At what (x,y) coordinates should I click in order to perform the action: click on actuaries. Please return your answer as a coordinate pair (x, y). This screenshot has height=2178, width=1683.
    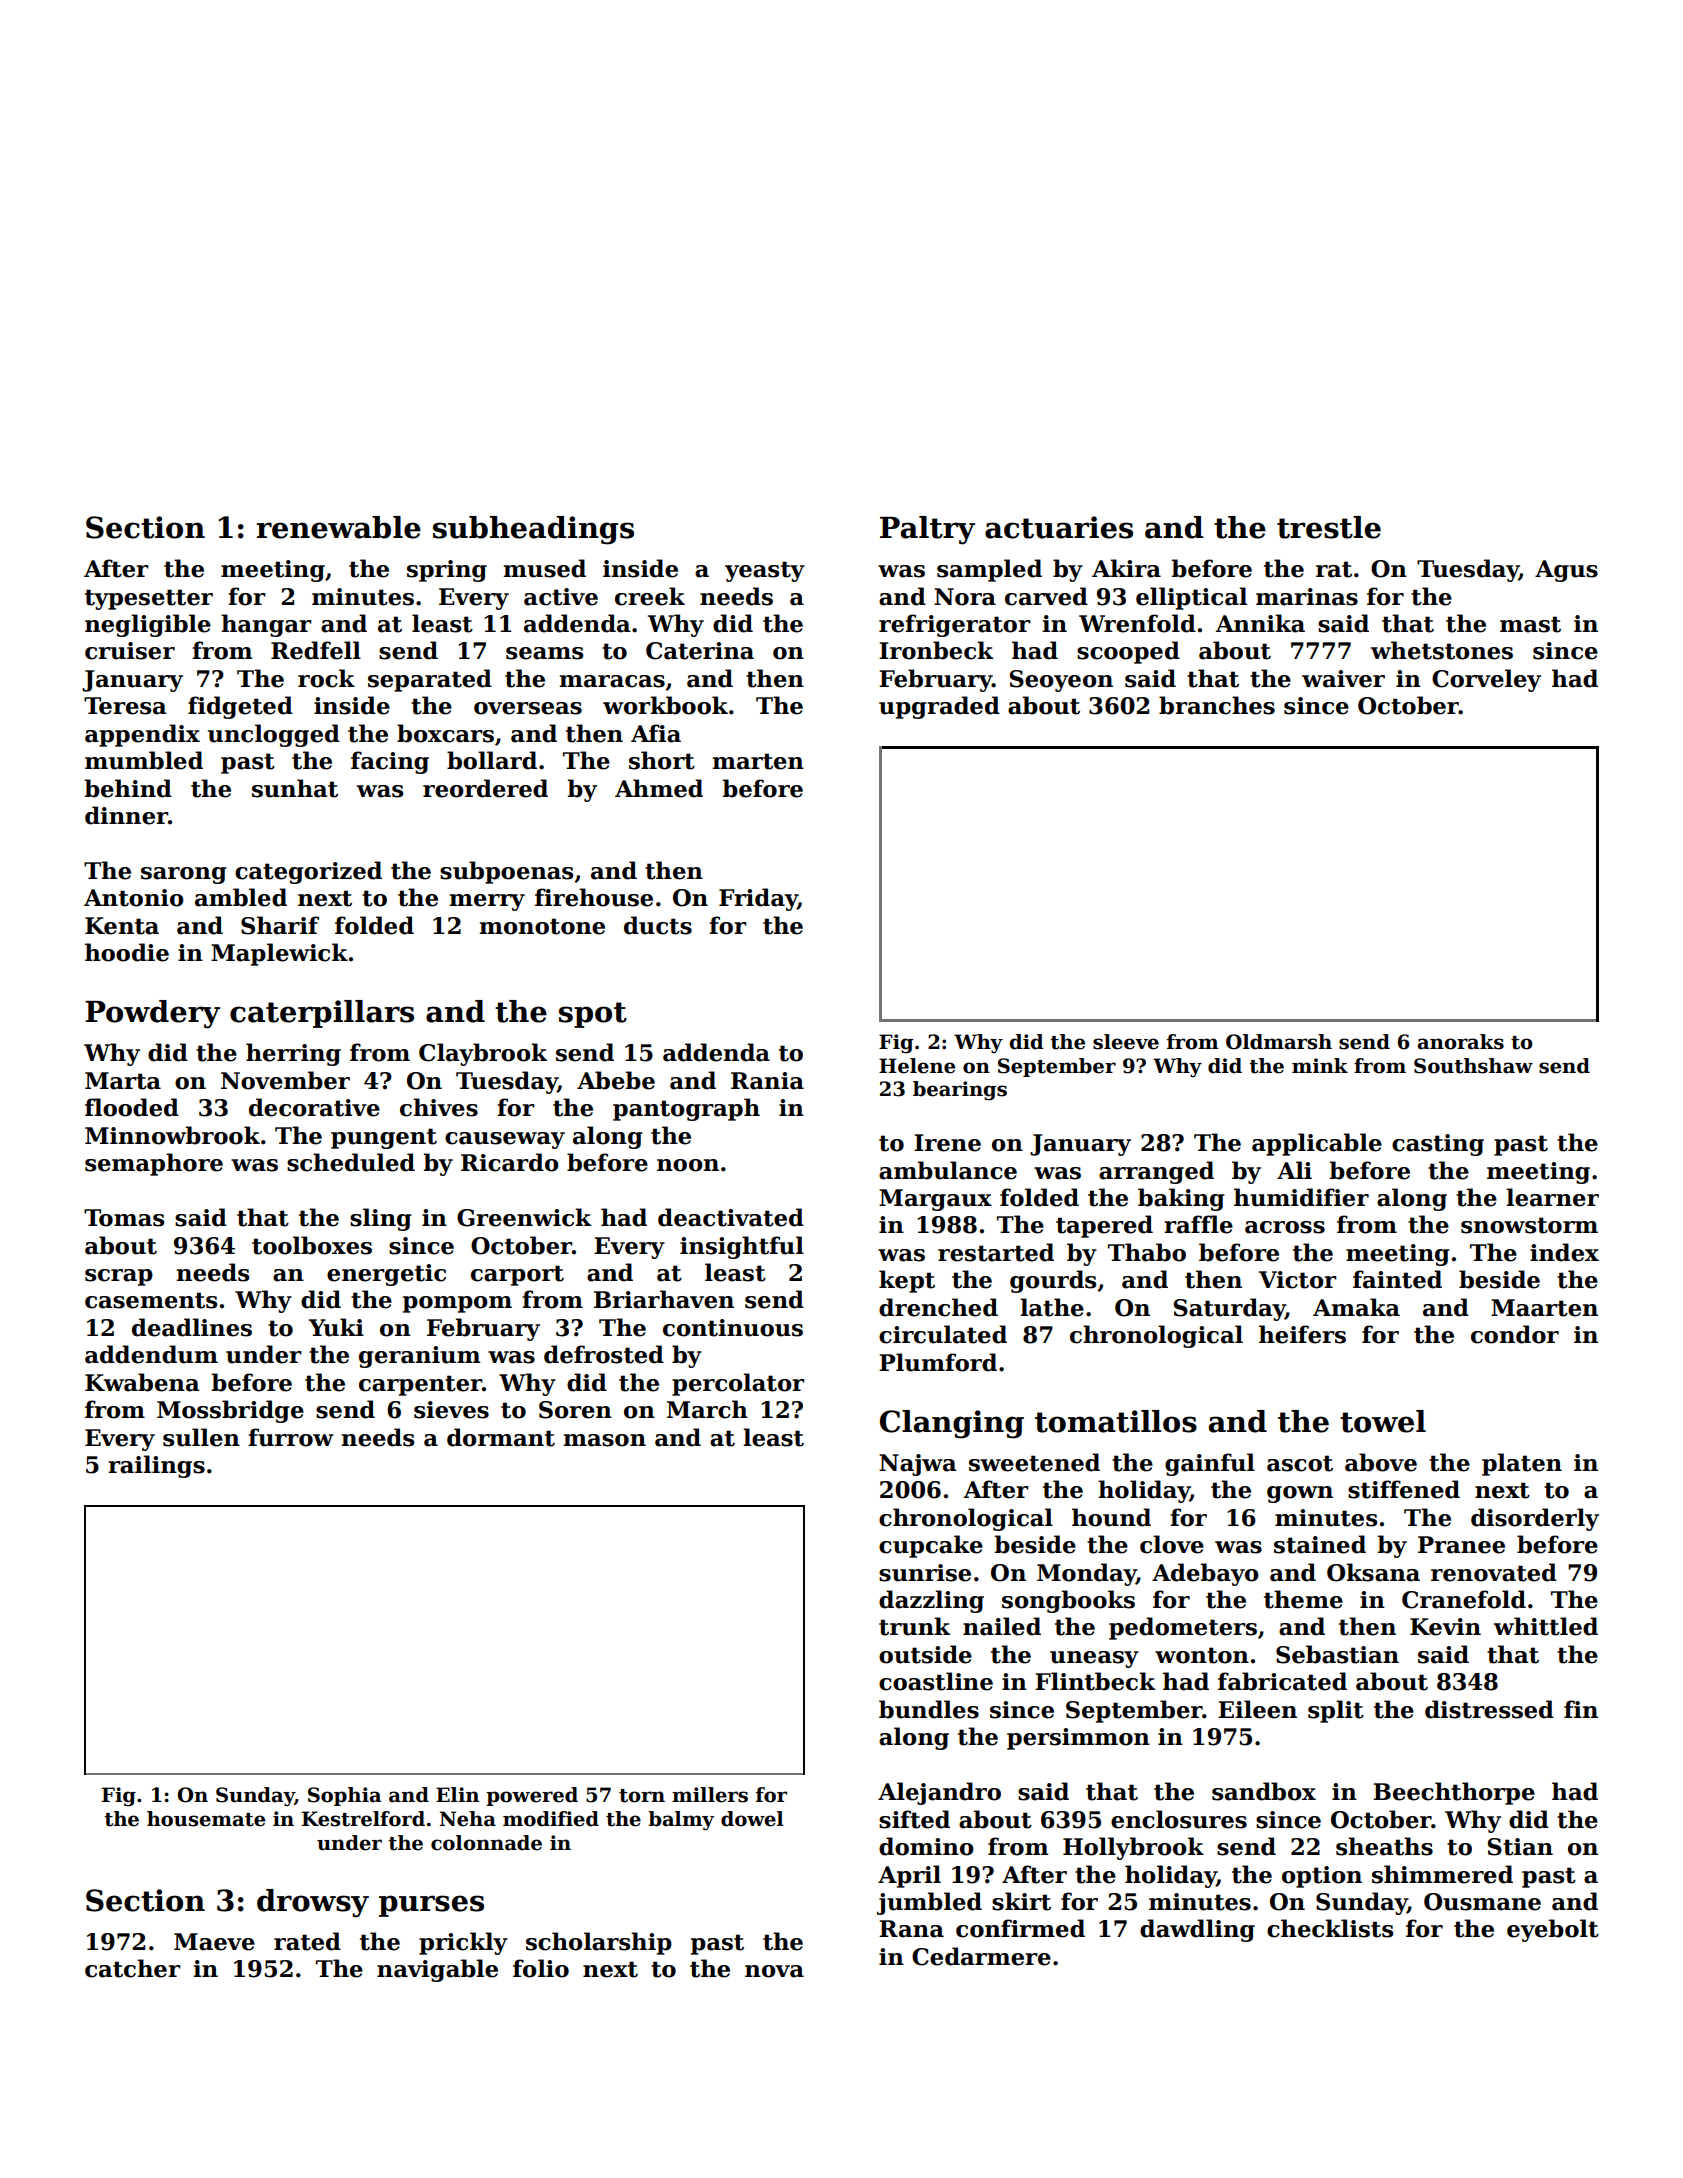
    Looking at the image, I should click on (1059, 527).
